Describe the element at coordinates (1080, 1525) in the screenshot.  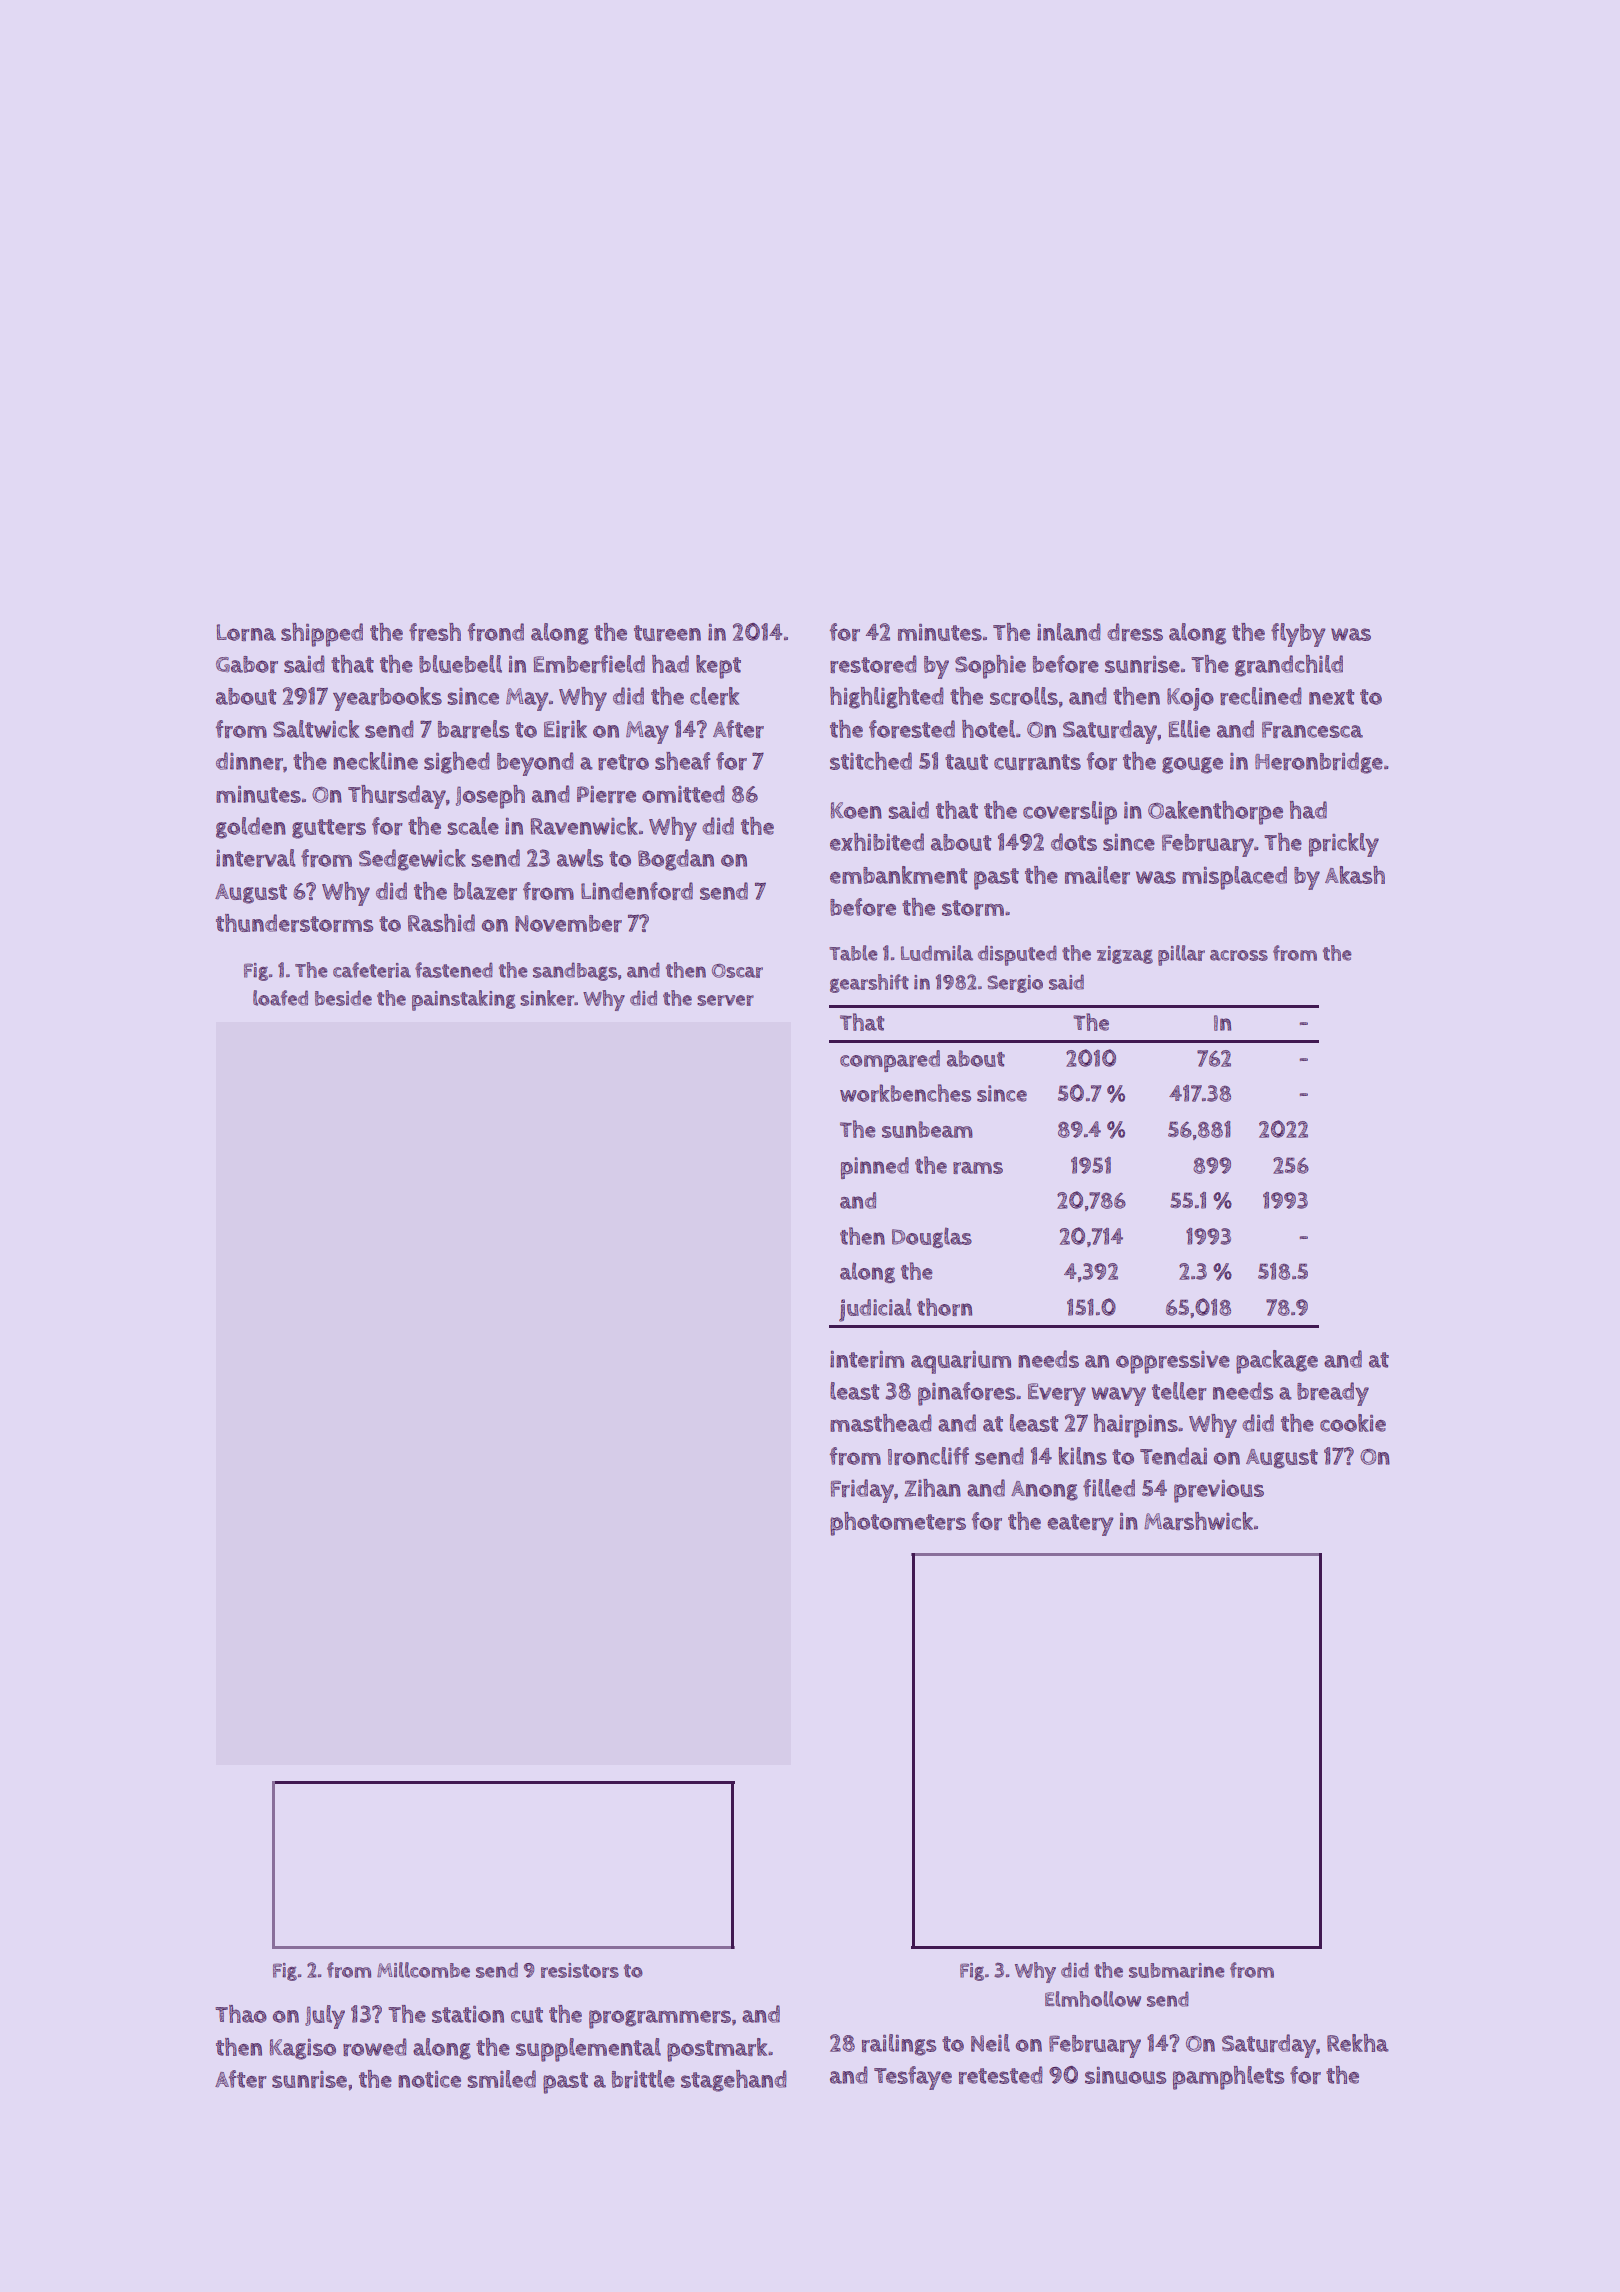
I see `eatery` at that location.
